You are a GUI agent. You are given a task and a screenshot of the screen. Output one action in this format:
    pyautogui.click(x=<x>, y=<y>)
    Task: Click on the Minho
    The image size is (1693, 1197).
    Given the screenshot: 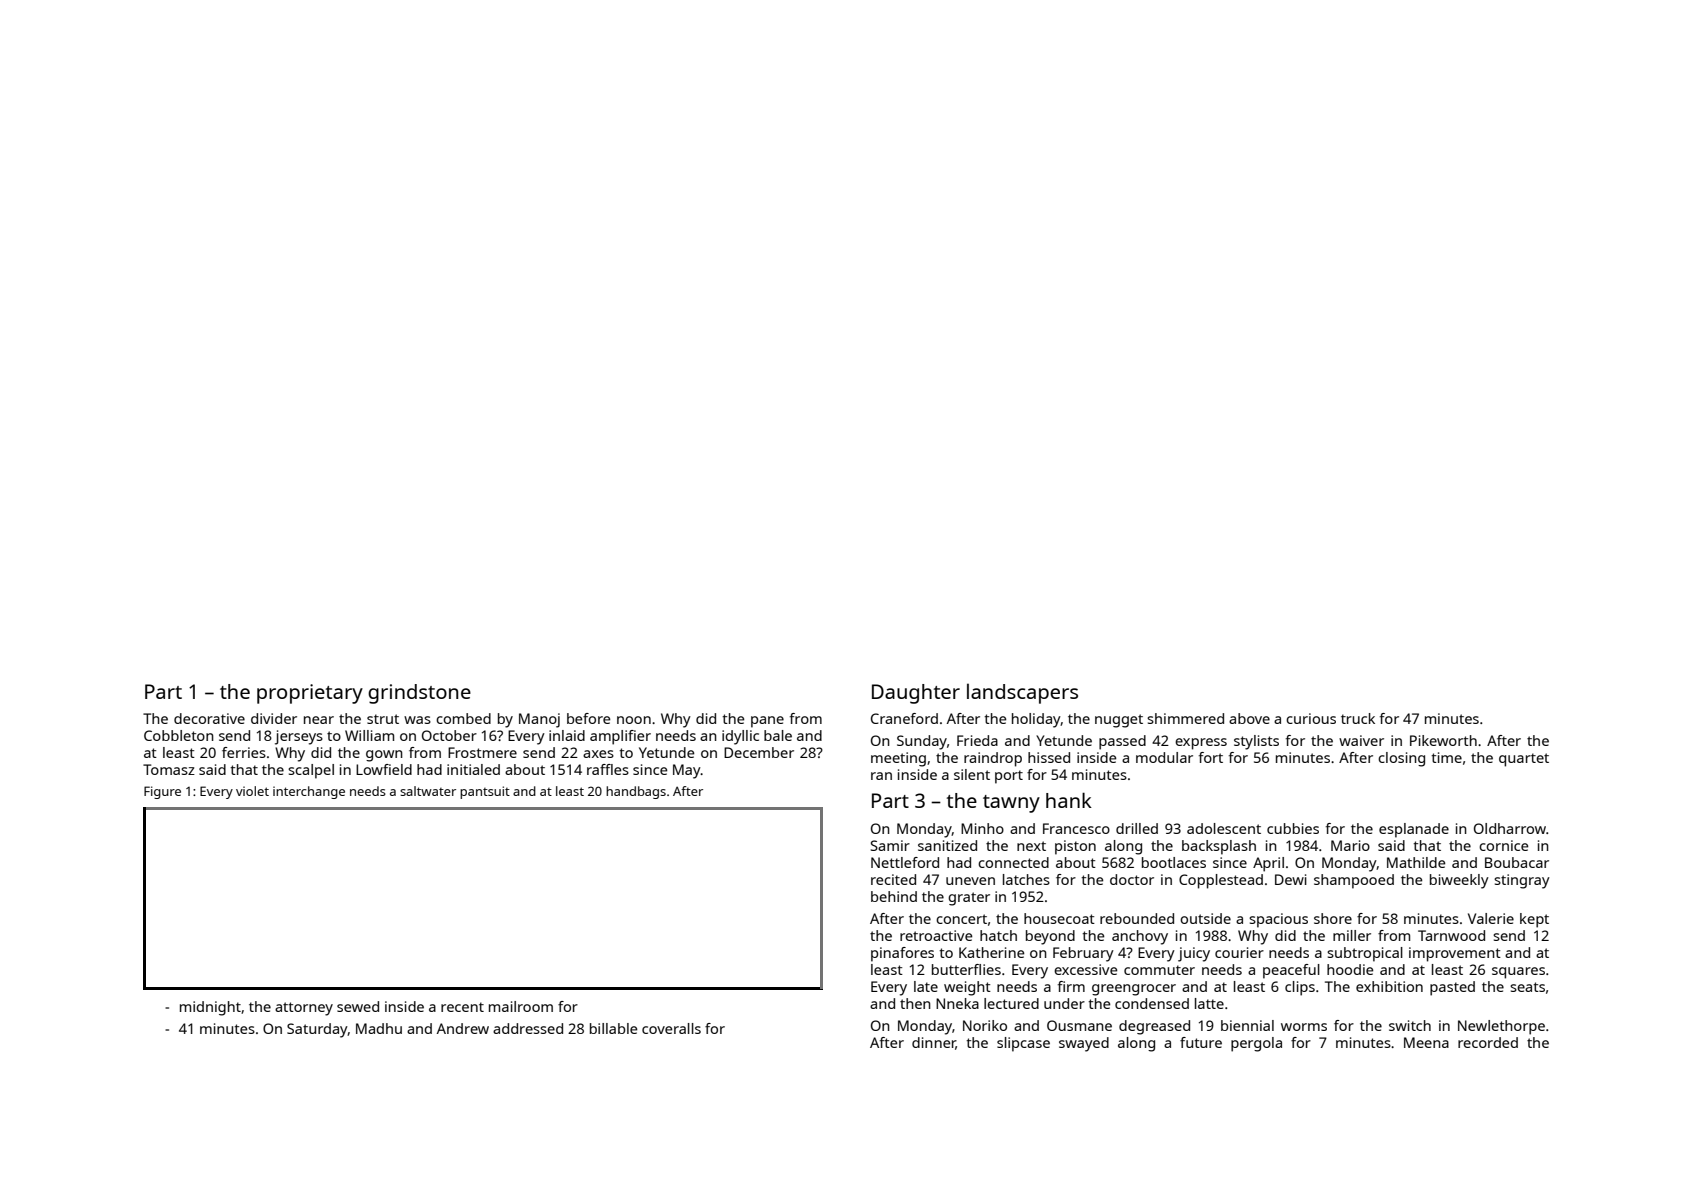 What is the action you would take?
    pyautogui.click(x=982, y=828)
